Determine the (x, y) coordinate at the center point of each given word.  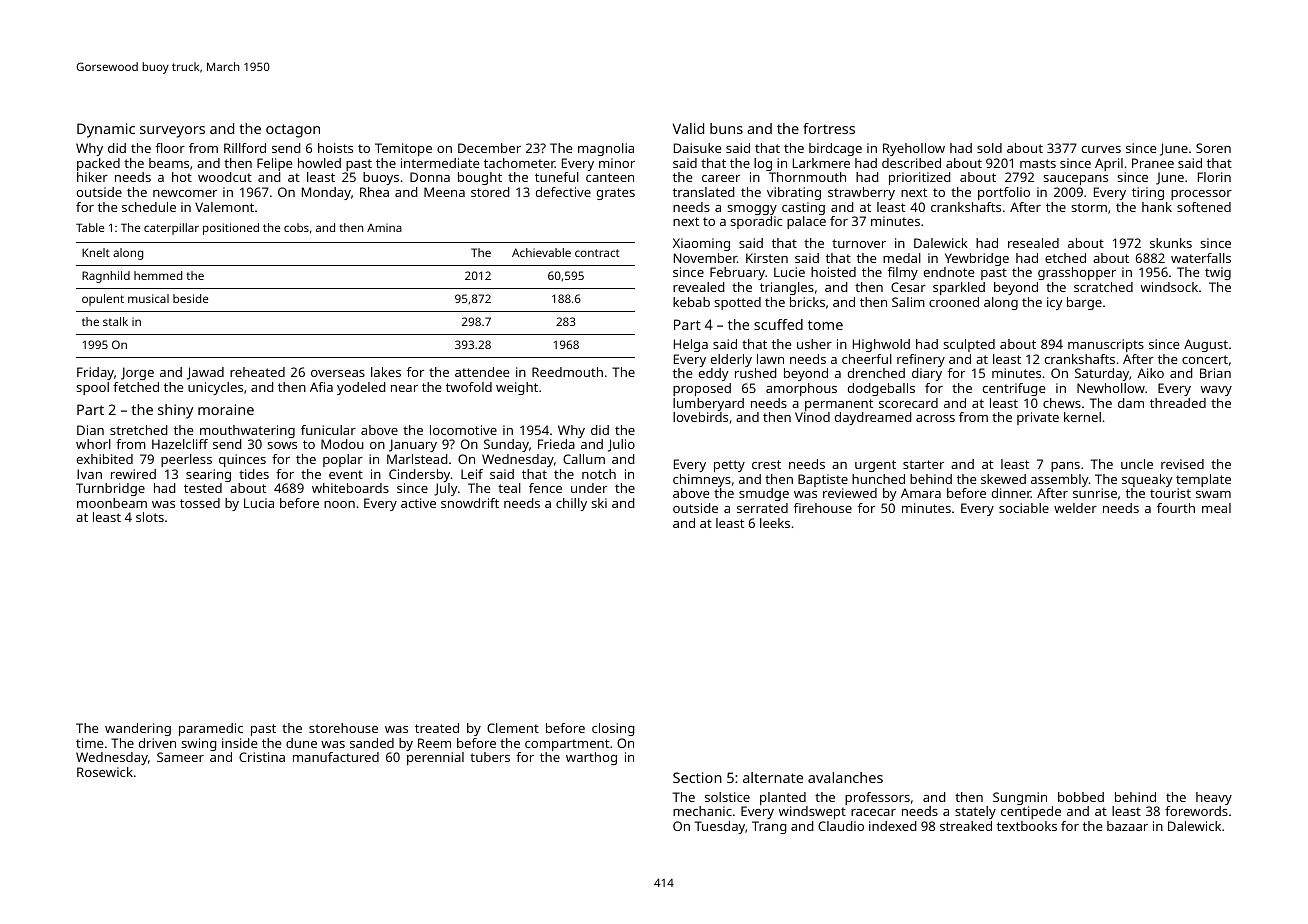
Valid (688, 128)
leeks (775, 523)
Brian (1215, 373)
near (404, 388)
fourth (1176, 508)
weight (517, 388)
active (418, 503)
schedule (149, 207)
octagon (293, 131)
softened (1204, 207)
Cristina (262, 757)
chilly (571, 504)
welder (1075, 508)
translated (704, 192)
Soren (1213, 148)
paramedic (211, 729)
